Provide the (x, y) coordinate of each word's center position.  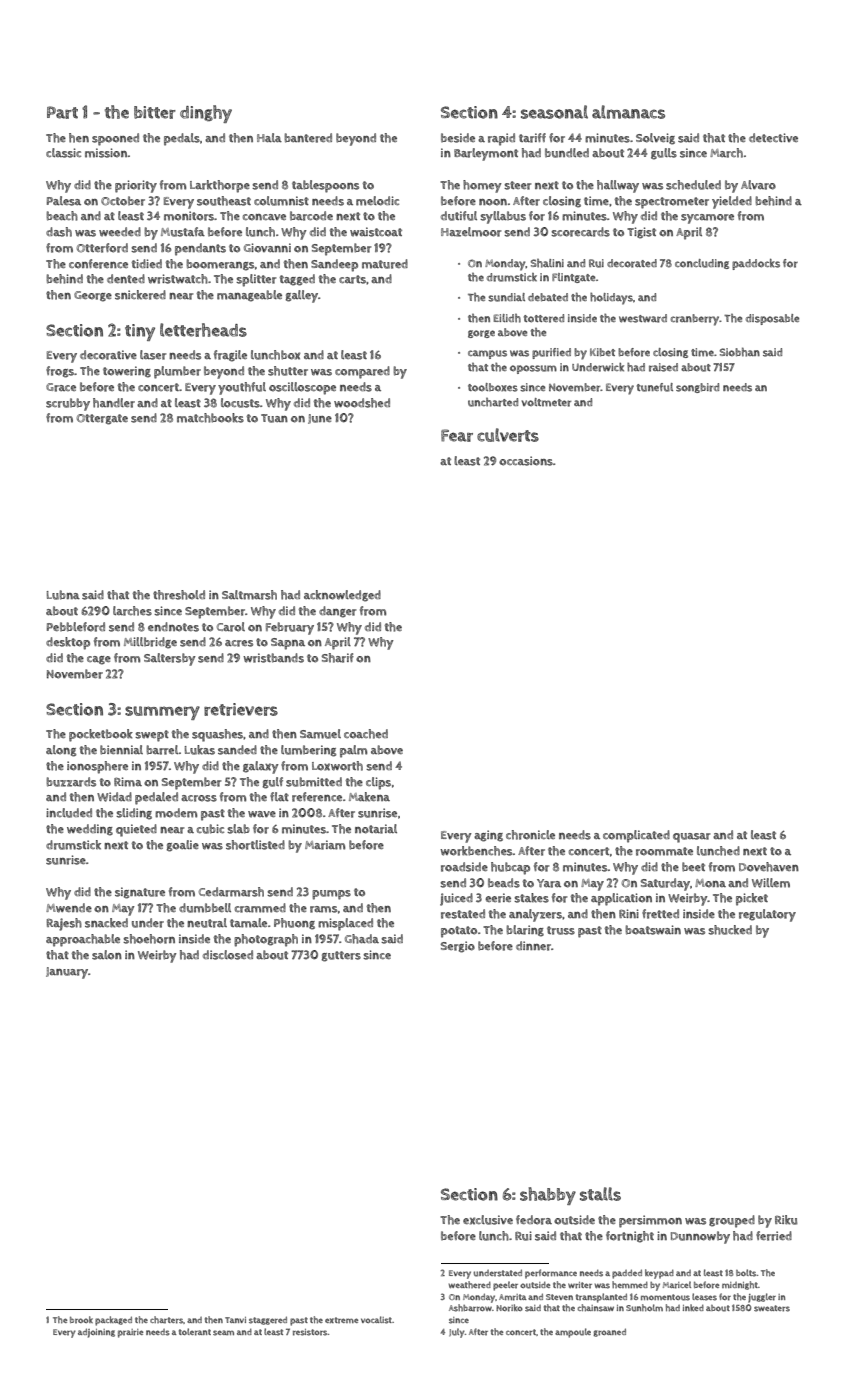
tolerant (195, 1332)
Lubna (63, 595)
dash (59, 232)
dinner (533, 946)
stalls (600, 1194)
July (457, 1333)
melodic (377, 201)
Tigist (641, 233)
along (61, 751)
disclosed (228, 955)
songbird (697, 388)
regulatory (767, 915)
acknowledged (342, 596)
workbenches (476, 851)
